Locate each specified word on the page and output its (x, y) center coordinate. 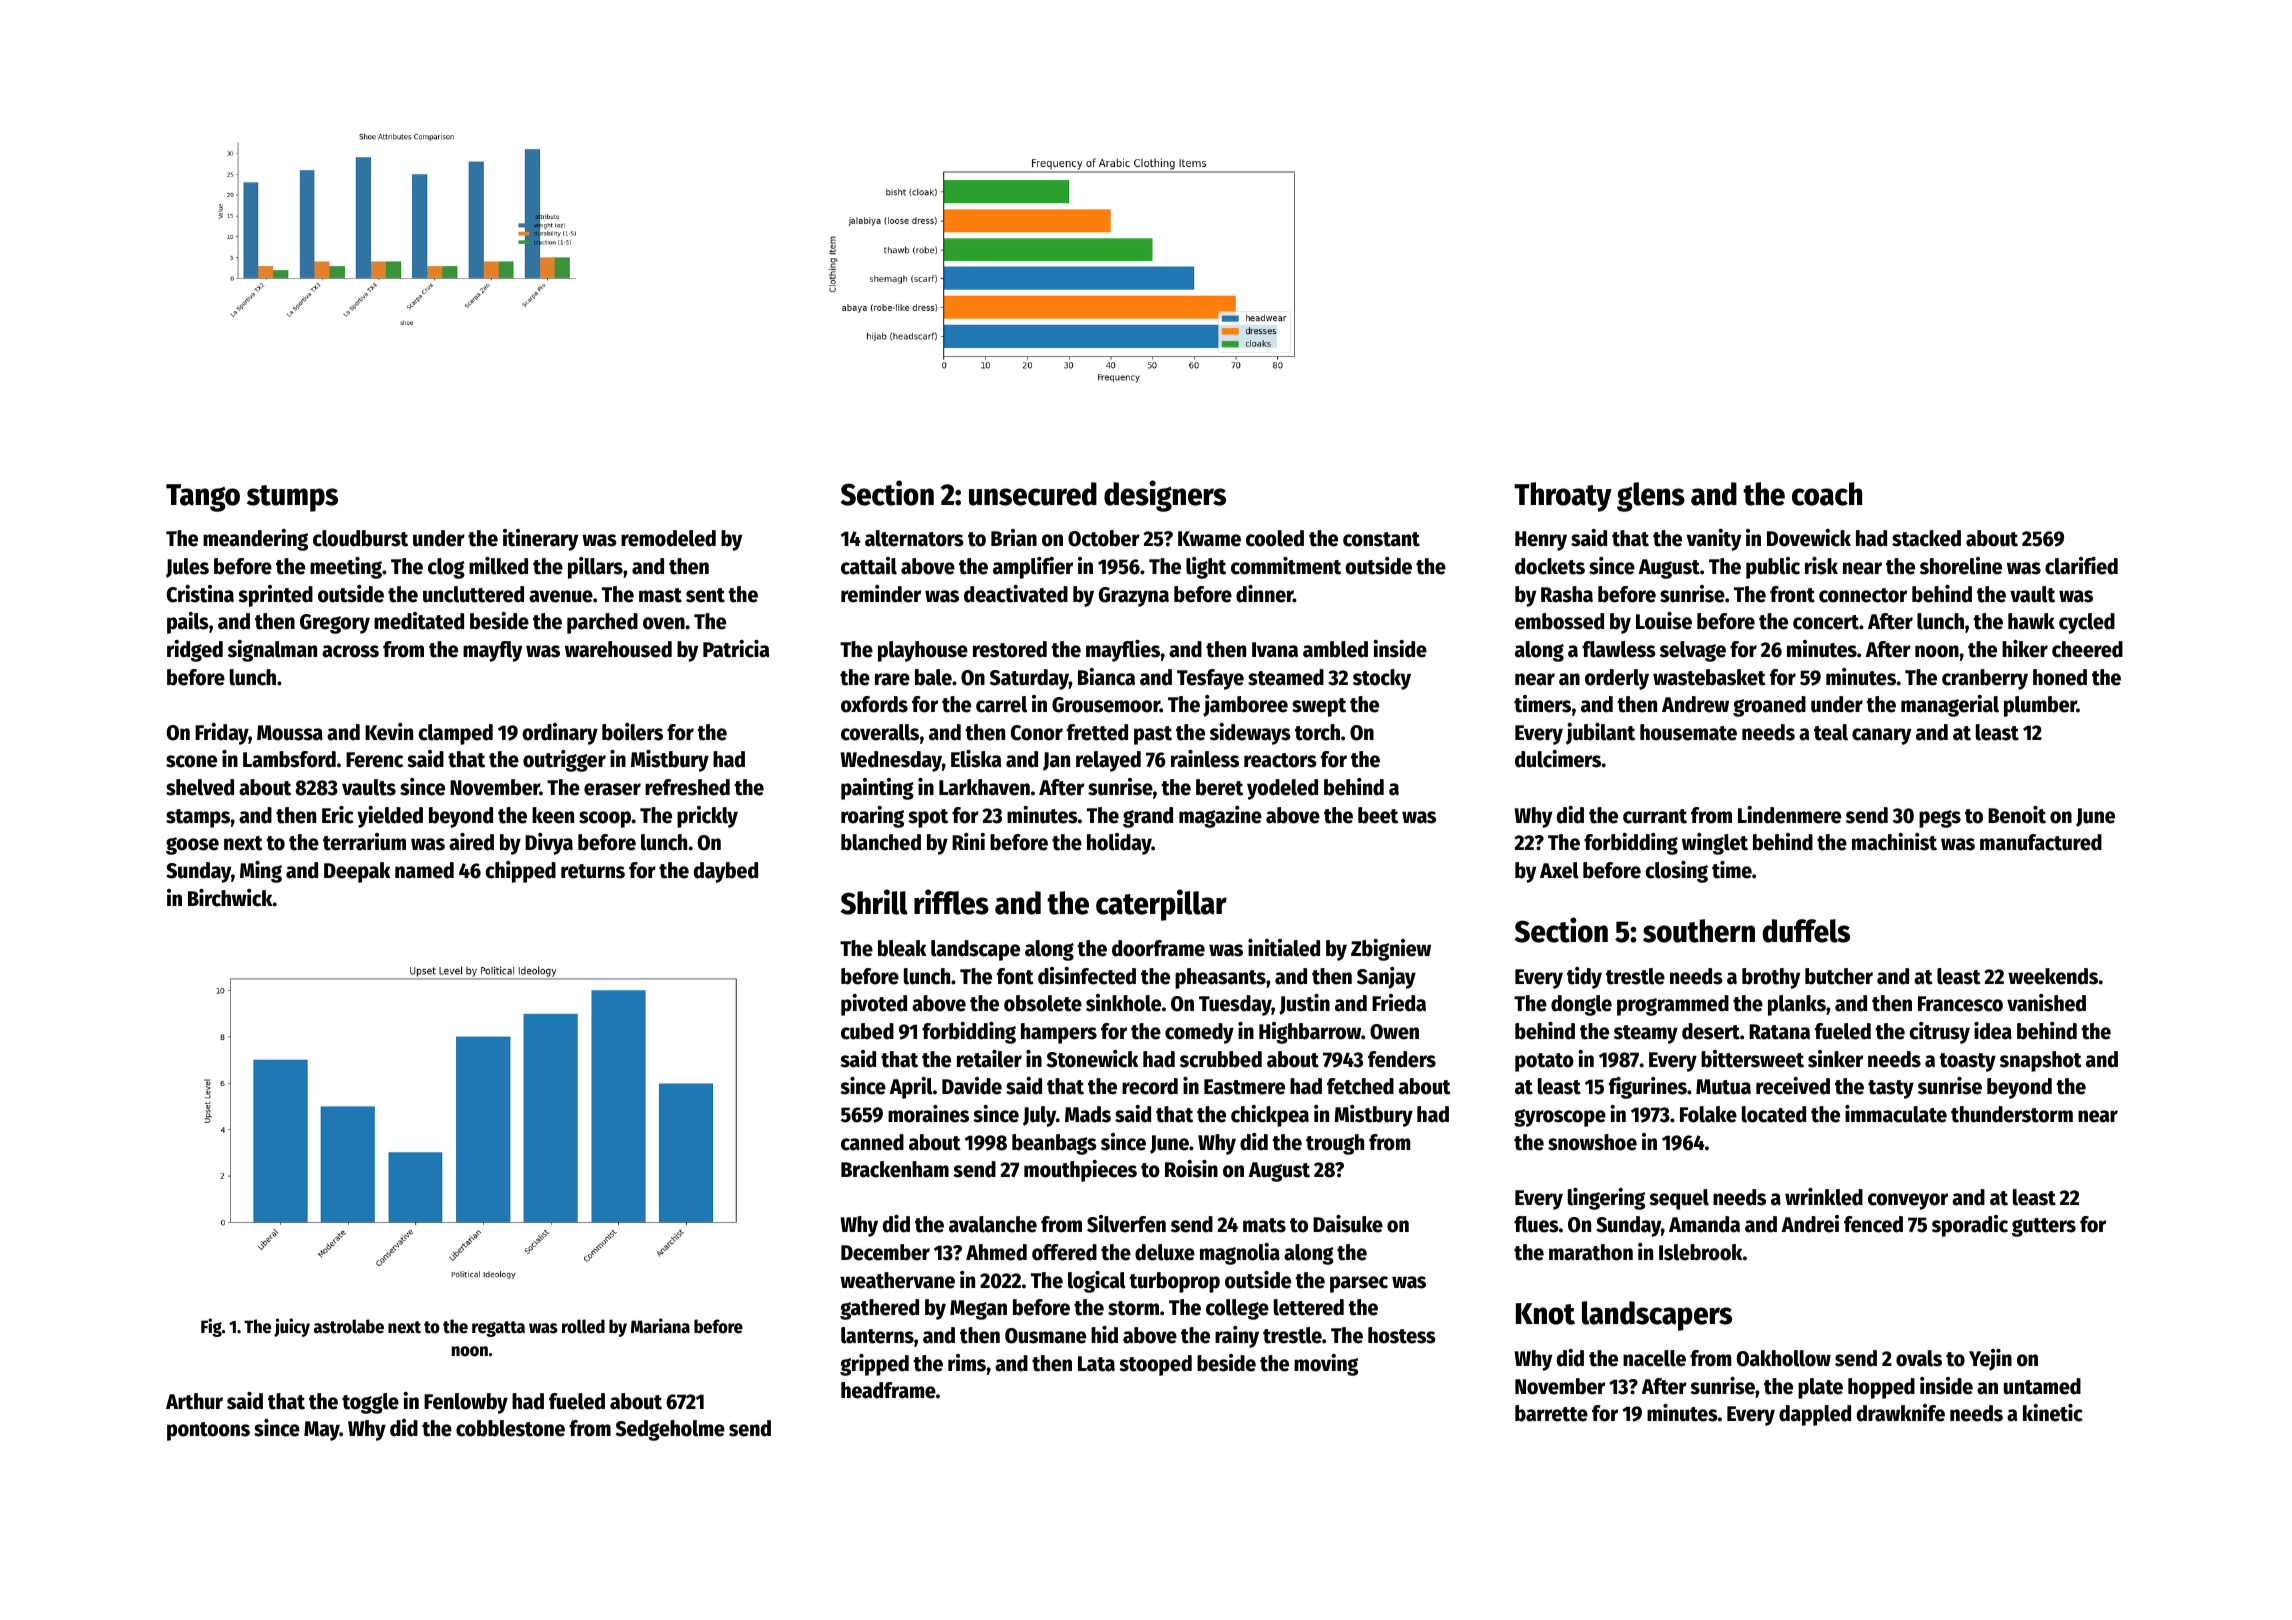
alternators (914, 538)
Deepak (357, 872)
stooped (1155, 1365)
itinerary (540, 540)
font (1015, 976)
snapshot (2041, 1061)
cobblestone (510, 1428)
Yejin (1990, 1360)
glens (1651, 497)
